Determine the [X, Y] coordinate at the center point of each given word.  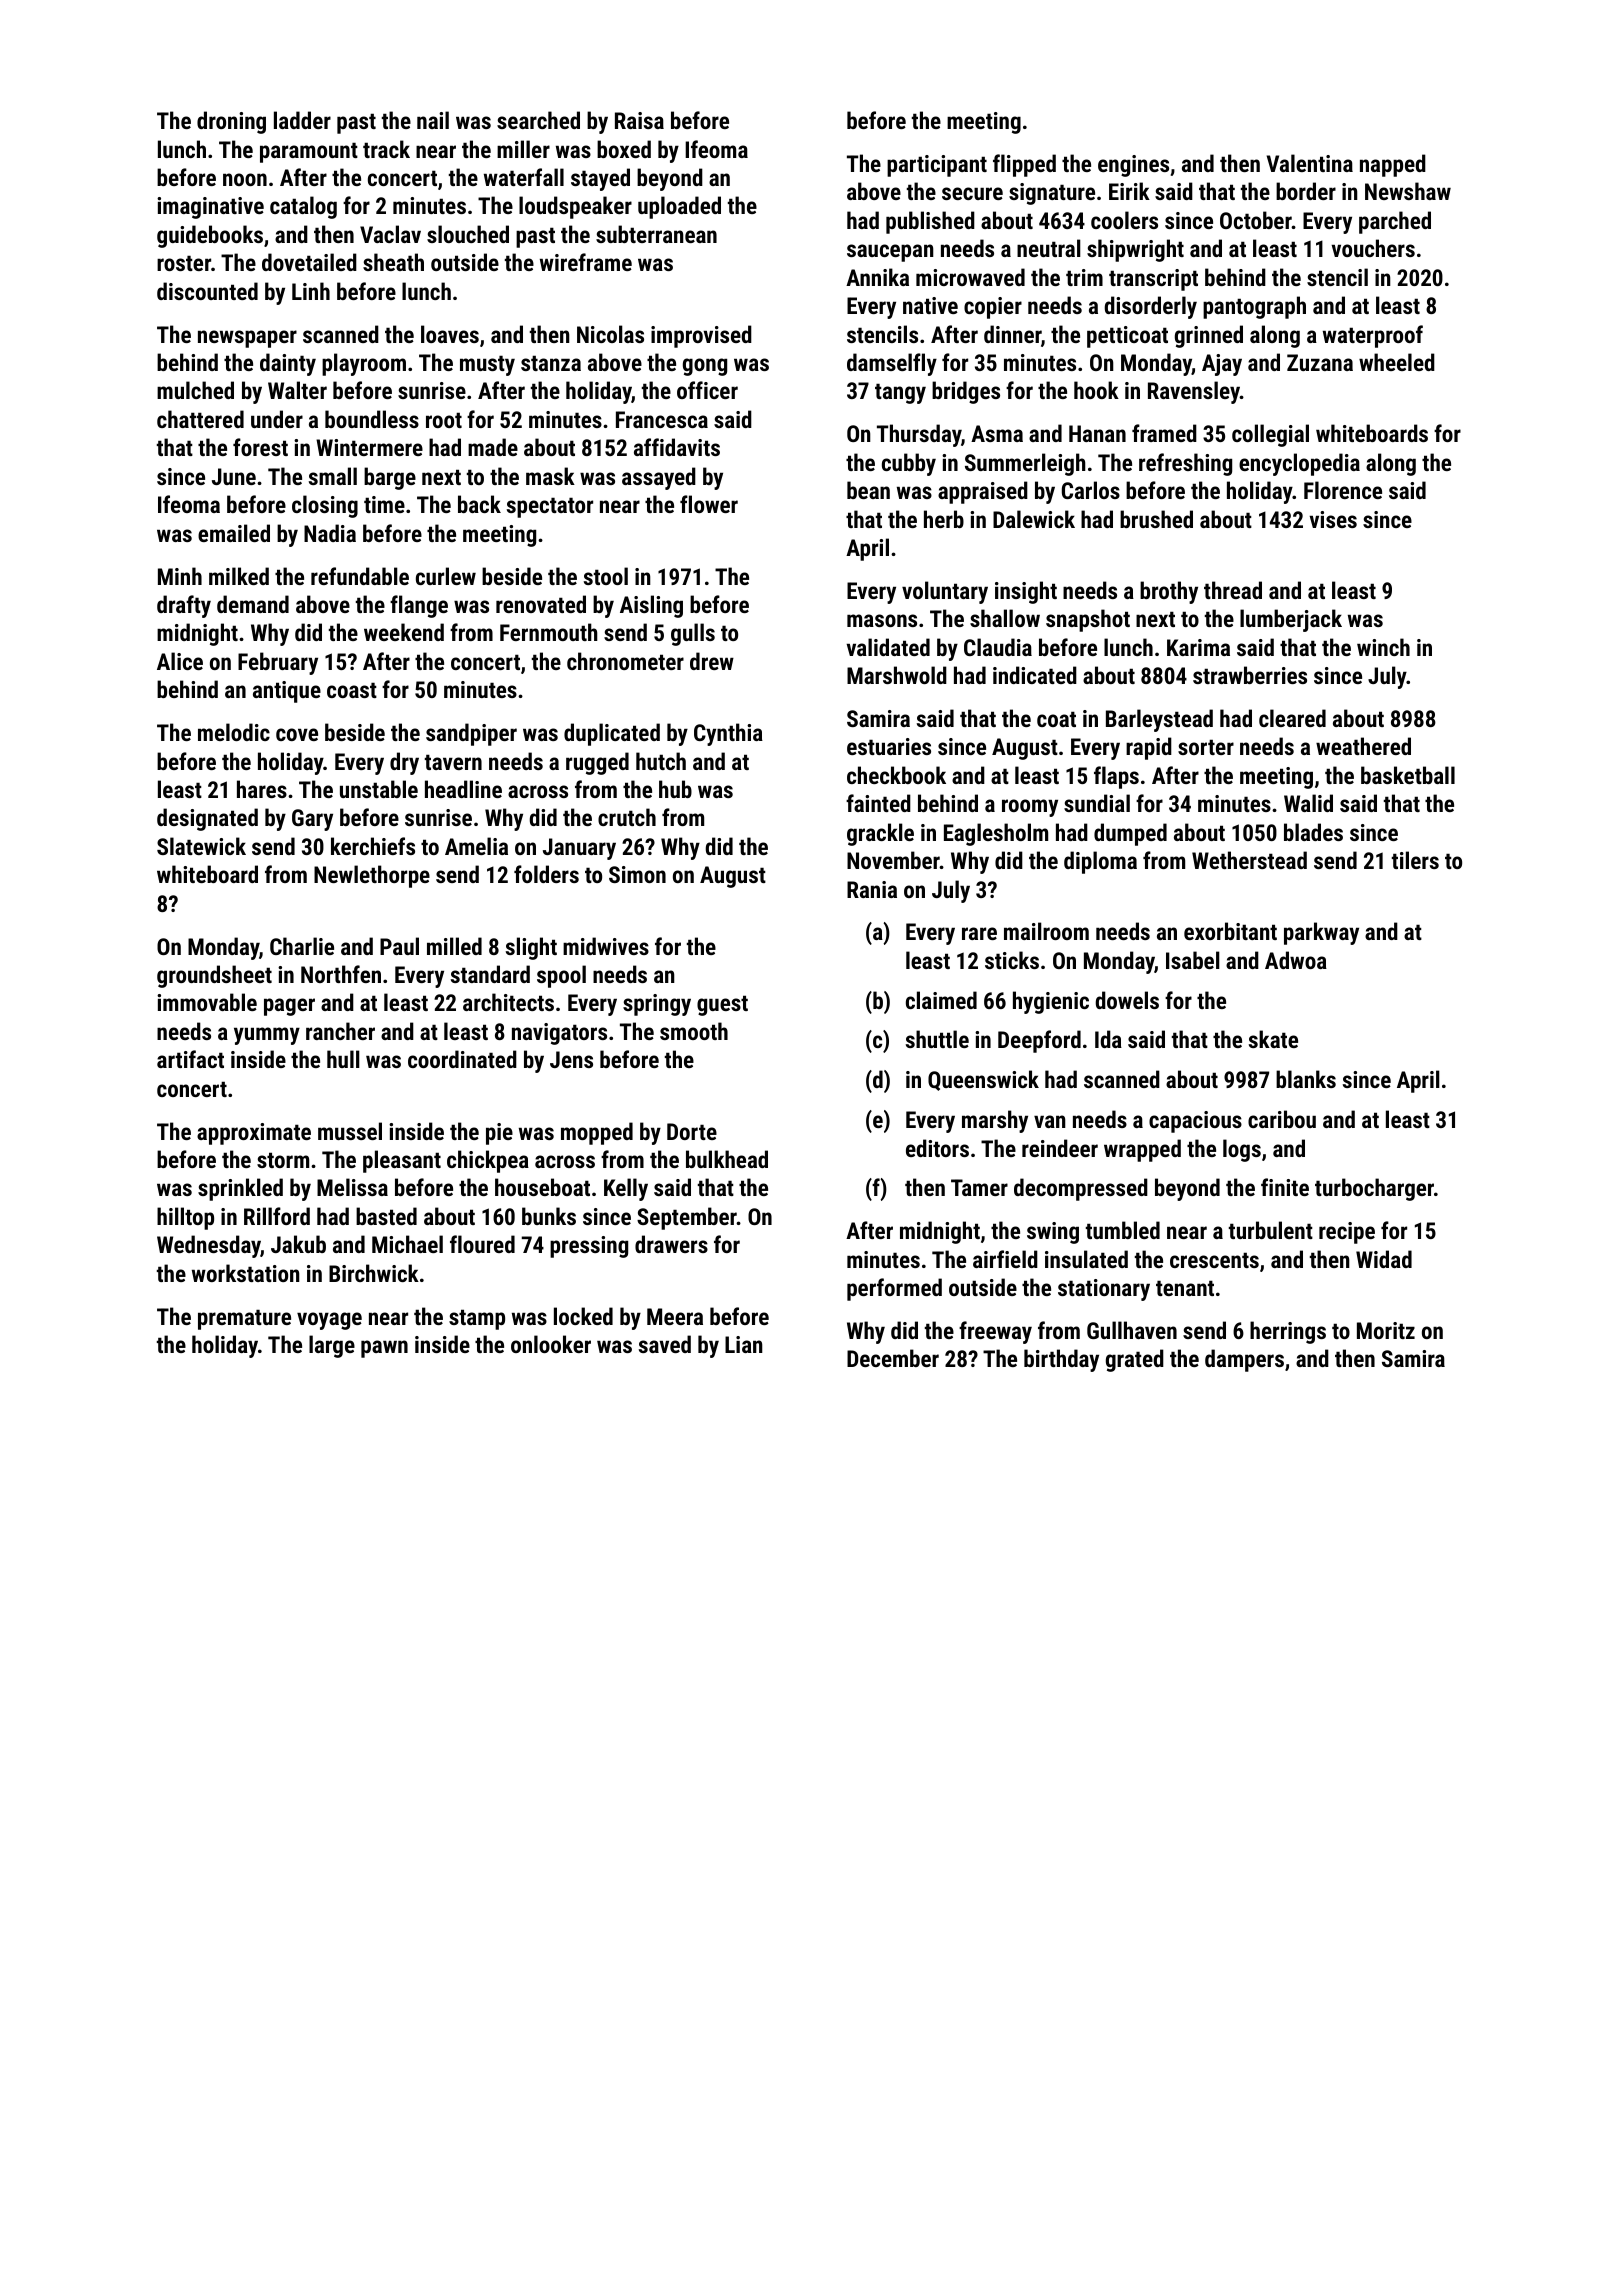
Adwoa [1296, 960]
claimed [941, 1000]
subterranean [656, 234]
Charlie [302, 946]
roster [184, 263]
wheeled [1397, 362]
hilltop [185, 1218]
